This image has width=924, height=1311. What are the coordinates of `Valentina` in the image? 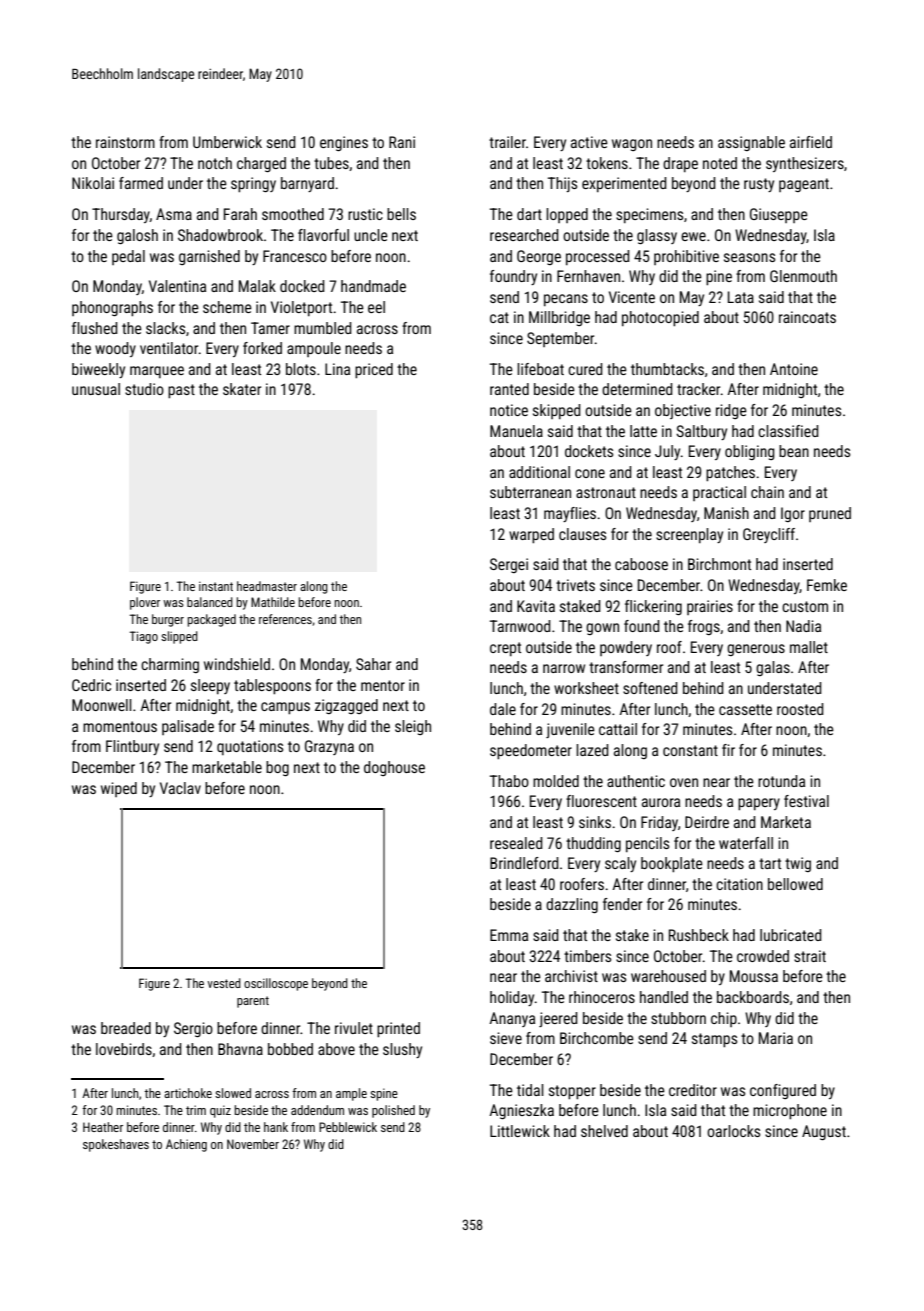 It's located at (177, 286).
